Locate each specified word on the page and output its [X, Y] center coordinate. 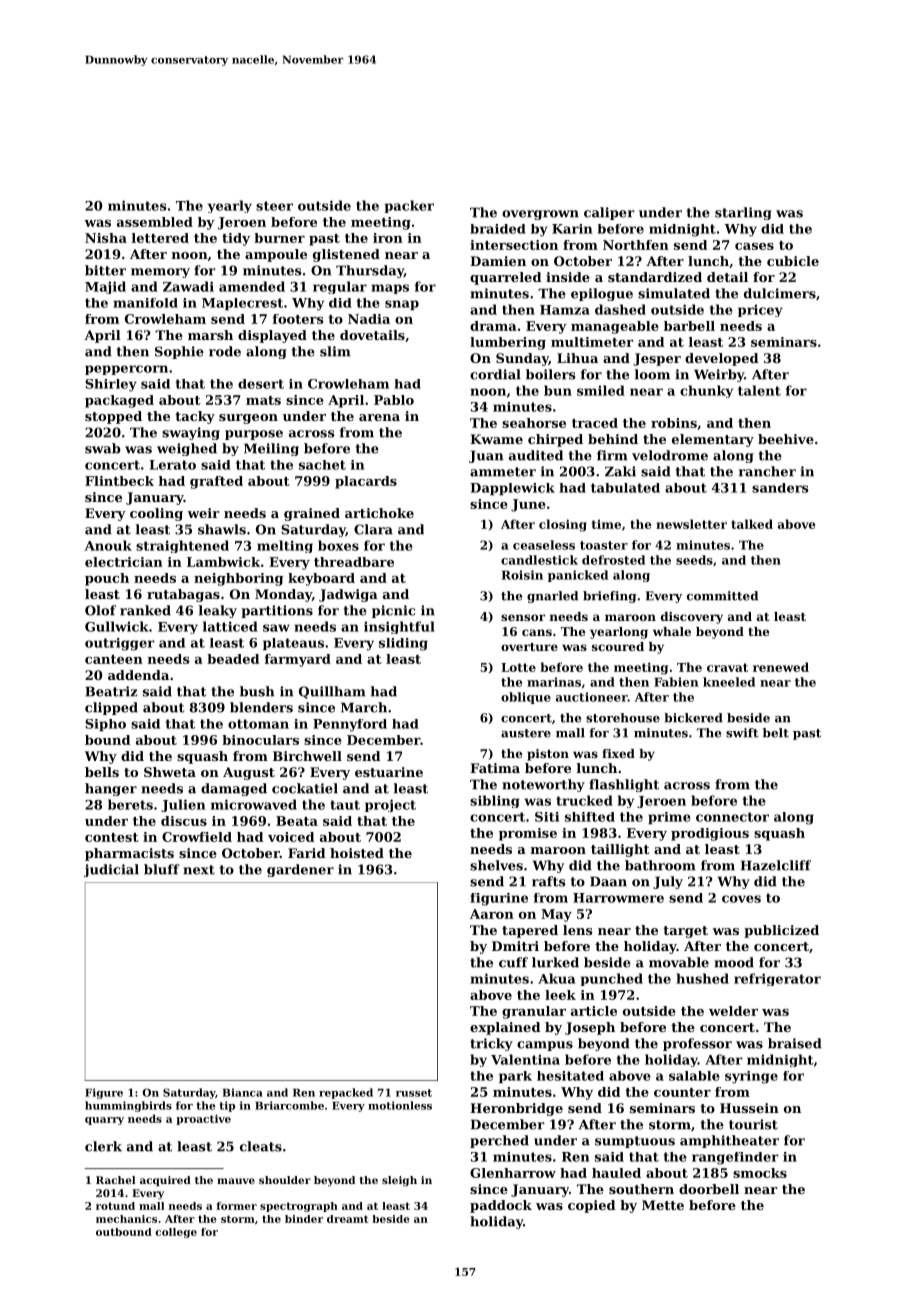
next [199, 870]
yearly [230, 206]
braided [498, 229]
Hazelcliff [776, 865]
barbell [689, 326]
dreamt [348, 1219]
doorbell [709, 1189]
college [176, 1233]
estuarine [389, 772]
